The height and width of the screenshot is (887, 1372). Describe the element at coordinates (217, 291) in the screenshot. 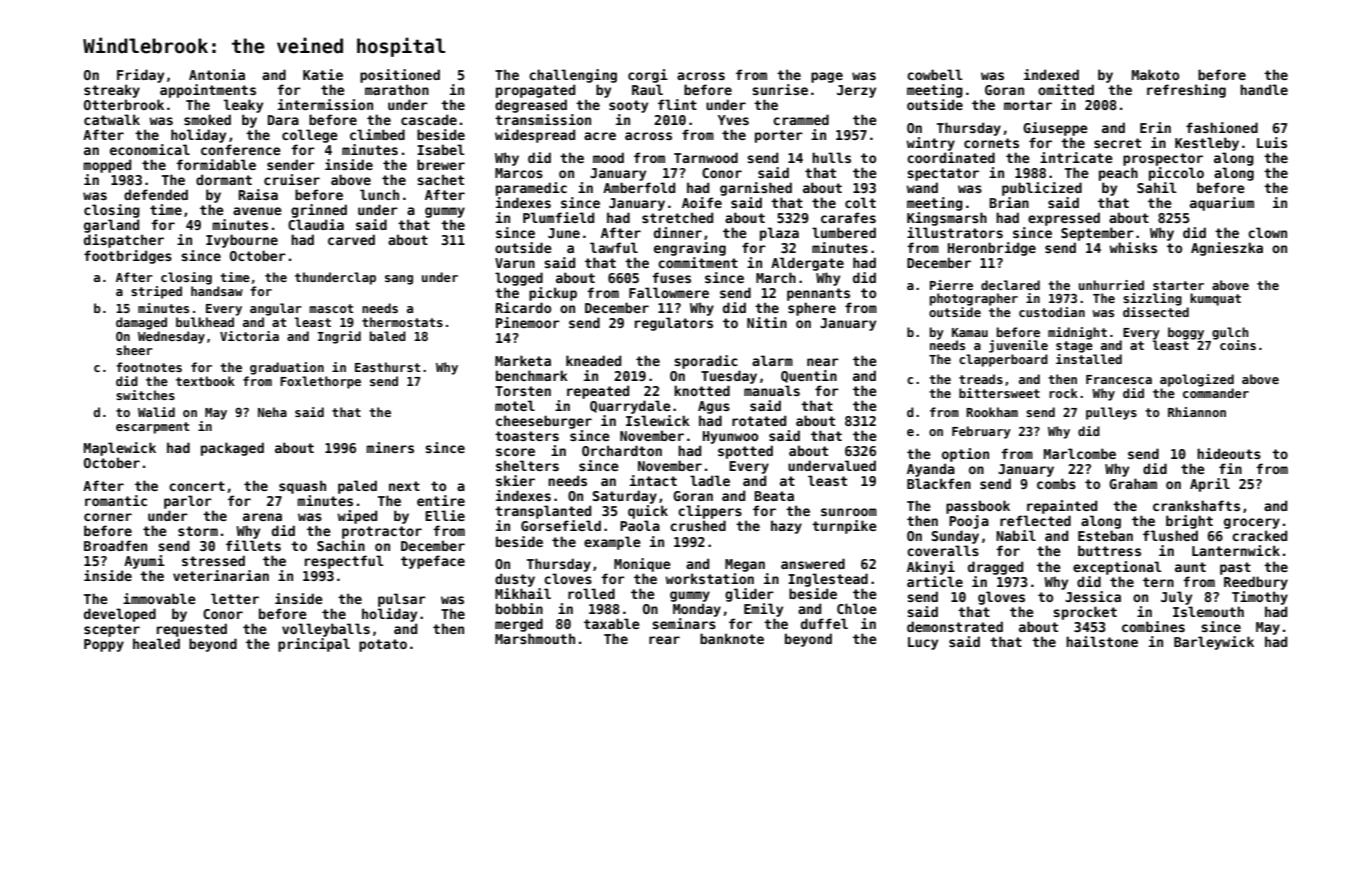

I see `handsaw` at that location.
